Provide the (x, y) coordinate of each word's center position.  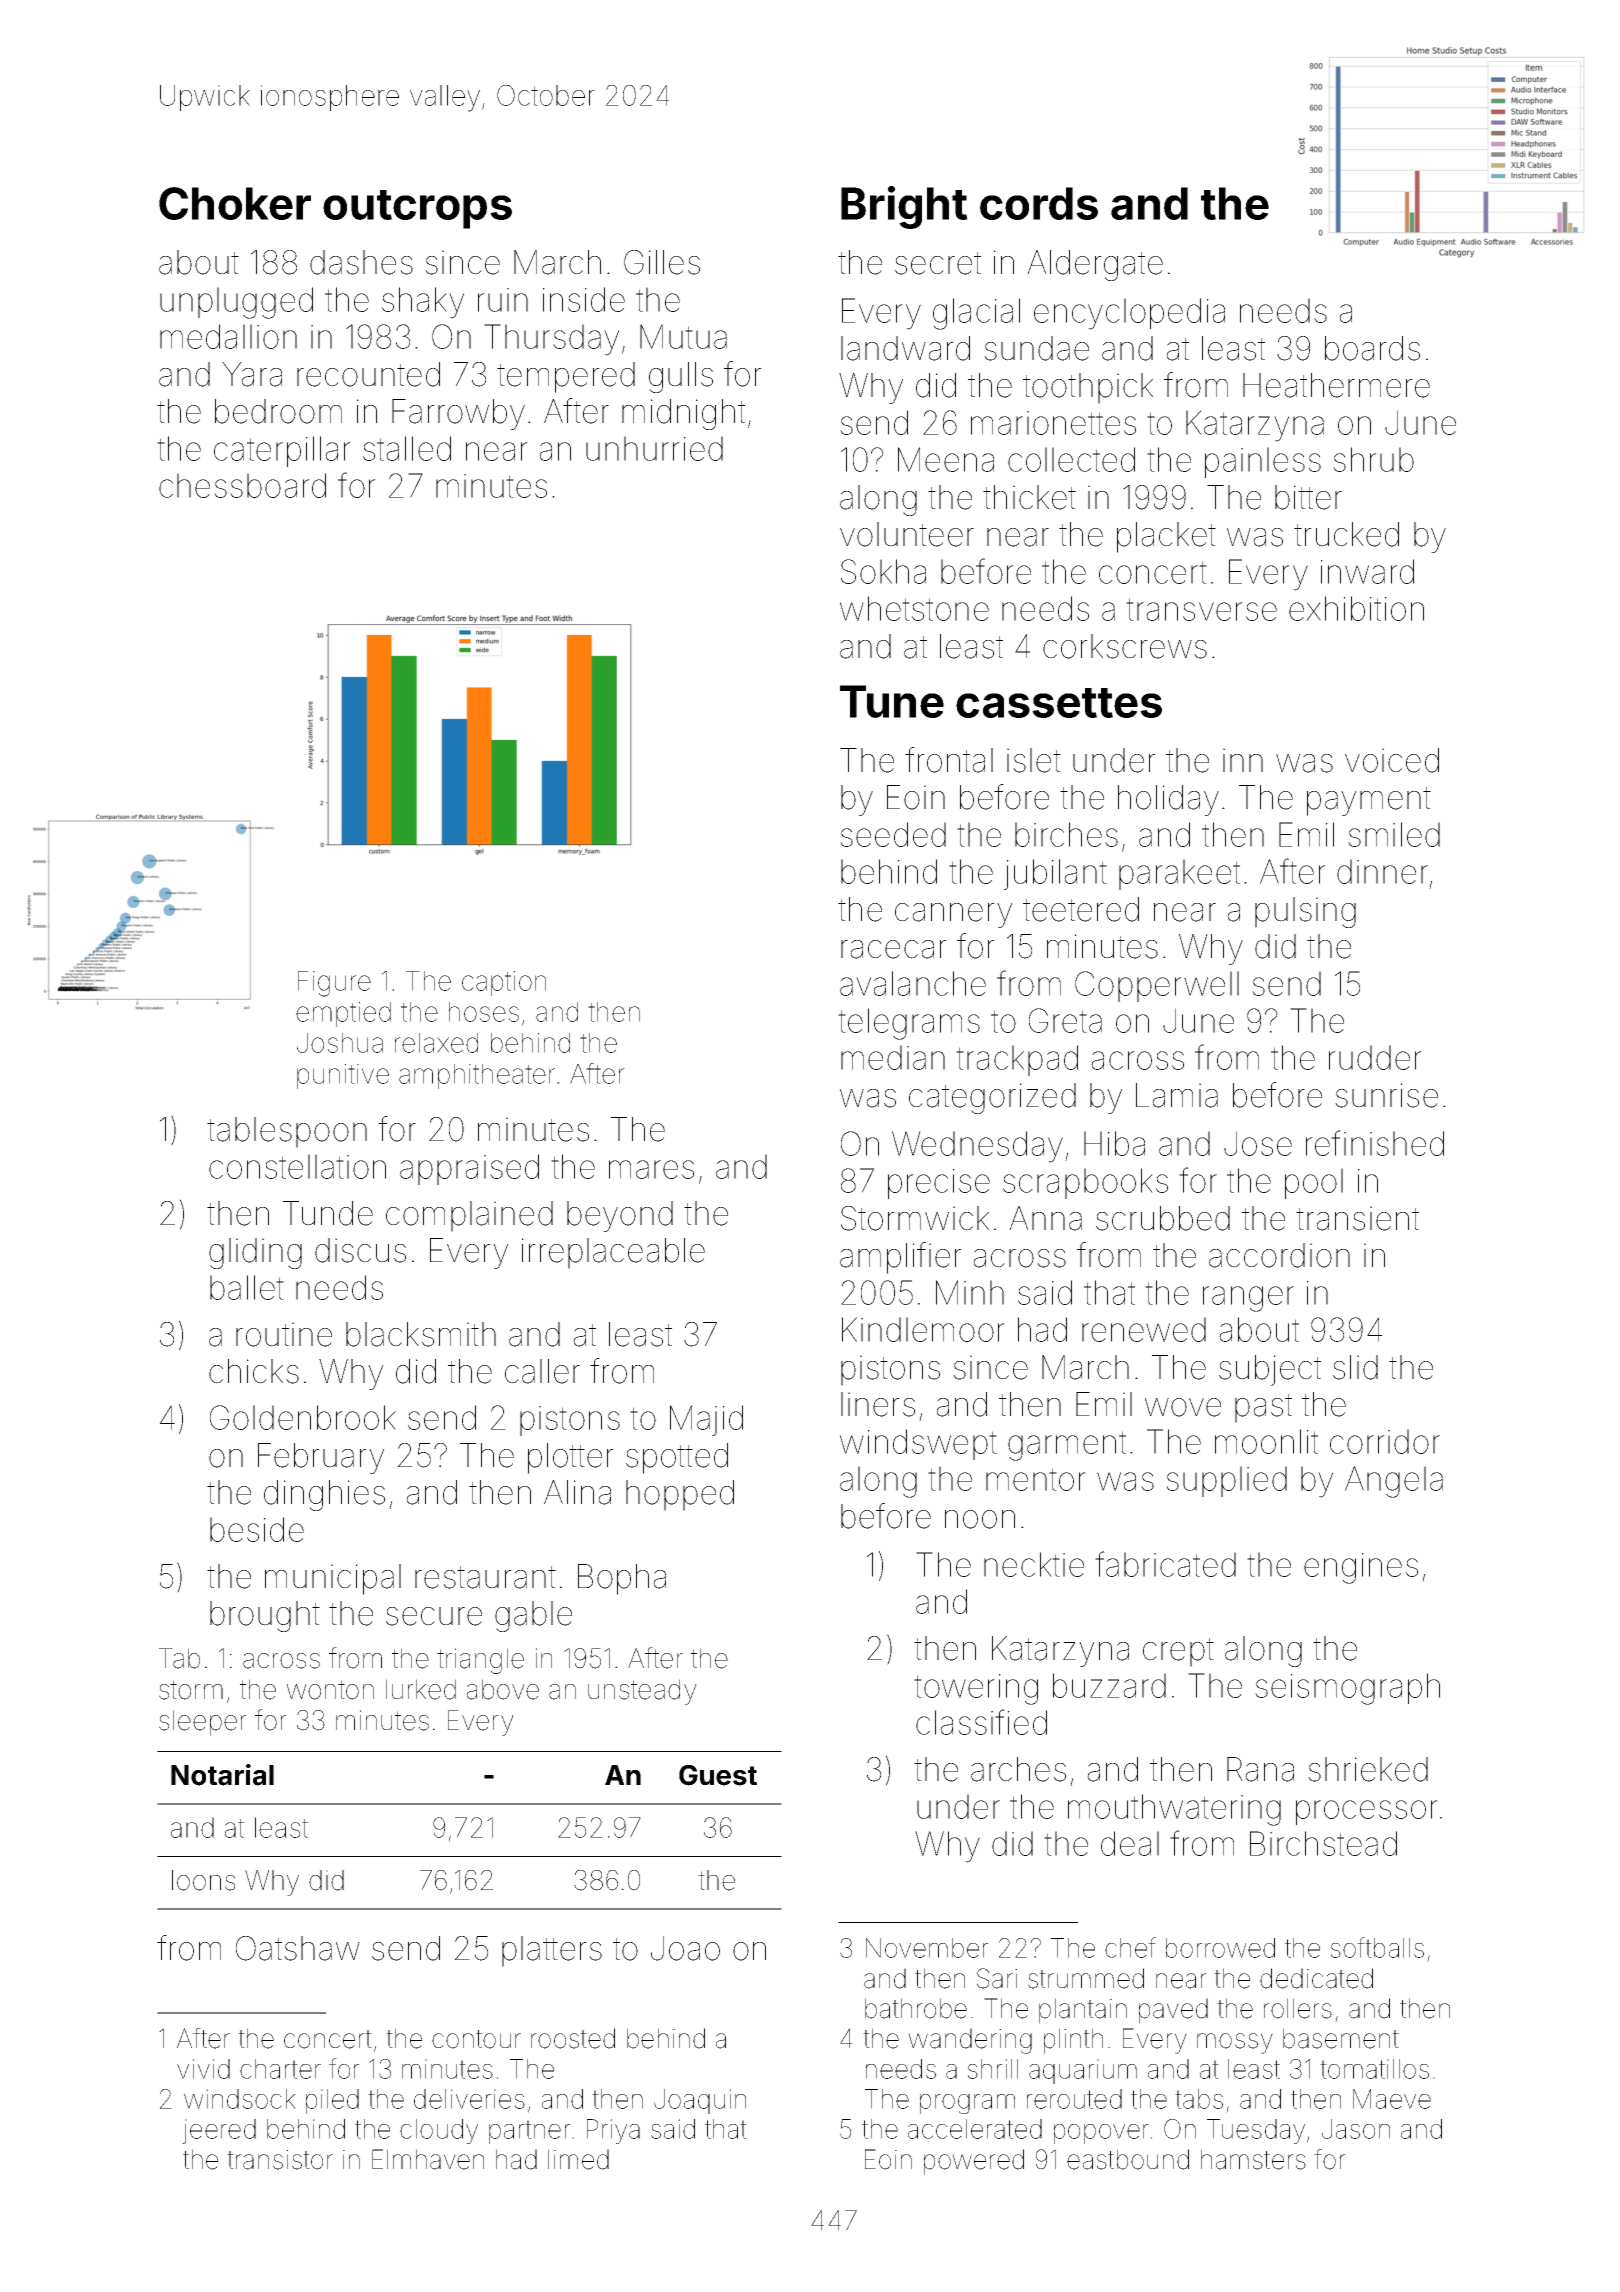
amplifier (901, 1258)
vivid (203, 2069)
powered (974, 2162)
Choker (235, 203)
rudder (1375, 1057)
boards (1372, 348)
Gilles (662, 262)
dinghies (324, 1495)
